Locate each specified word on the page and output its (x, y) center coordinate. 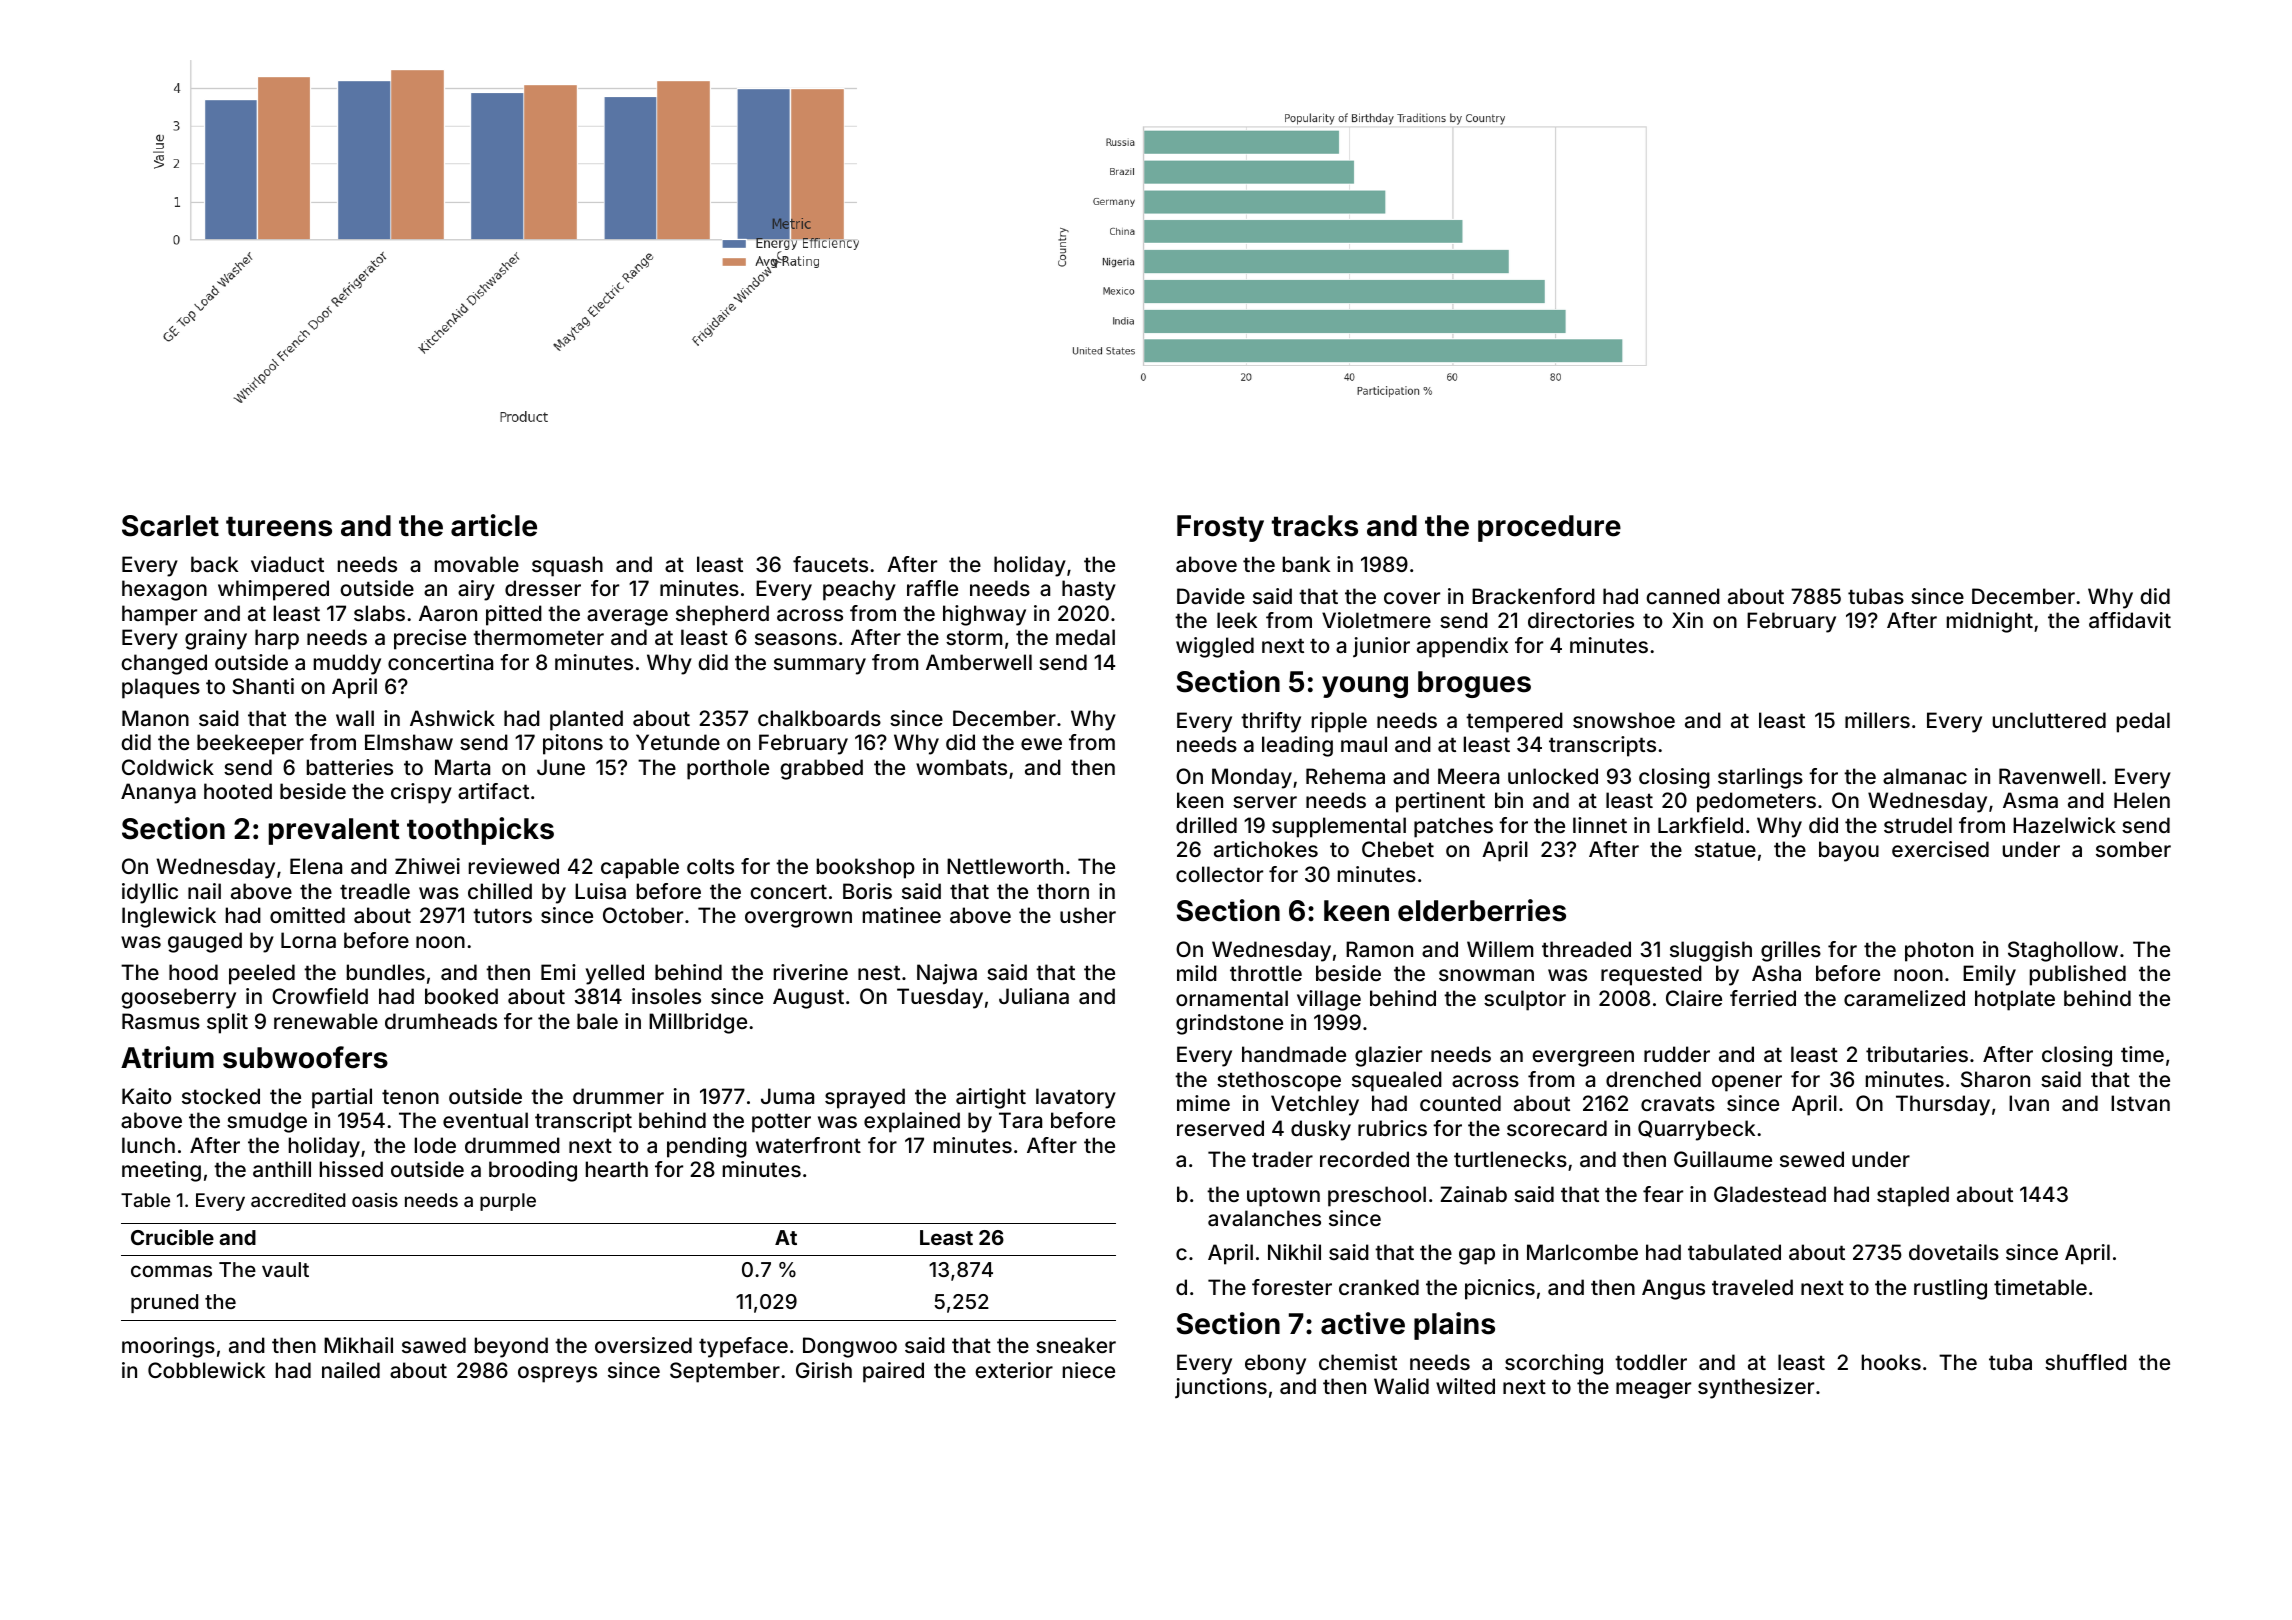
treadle (375, 891)
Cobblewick (206, 1370)
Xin (1687, 620)
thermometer (538, 637)
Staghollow (2063, 951)
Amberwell (979, 662)
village (1329, 1000)
